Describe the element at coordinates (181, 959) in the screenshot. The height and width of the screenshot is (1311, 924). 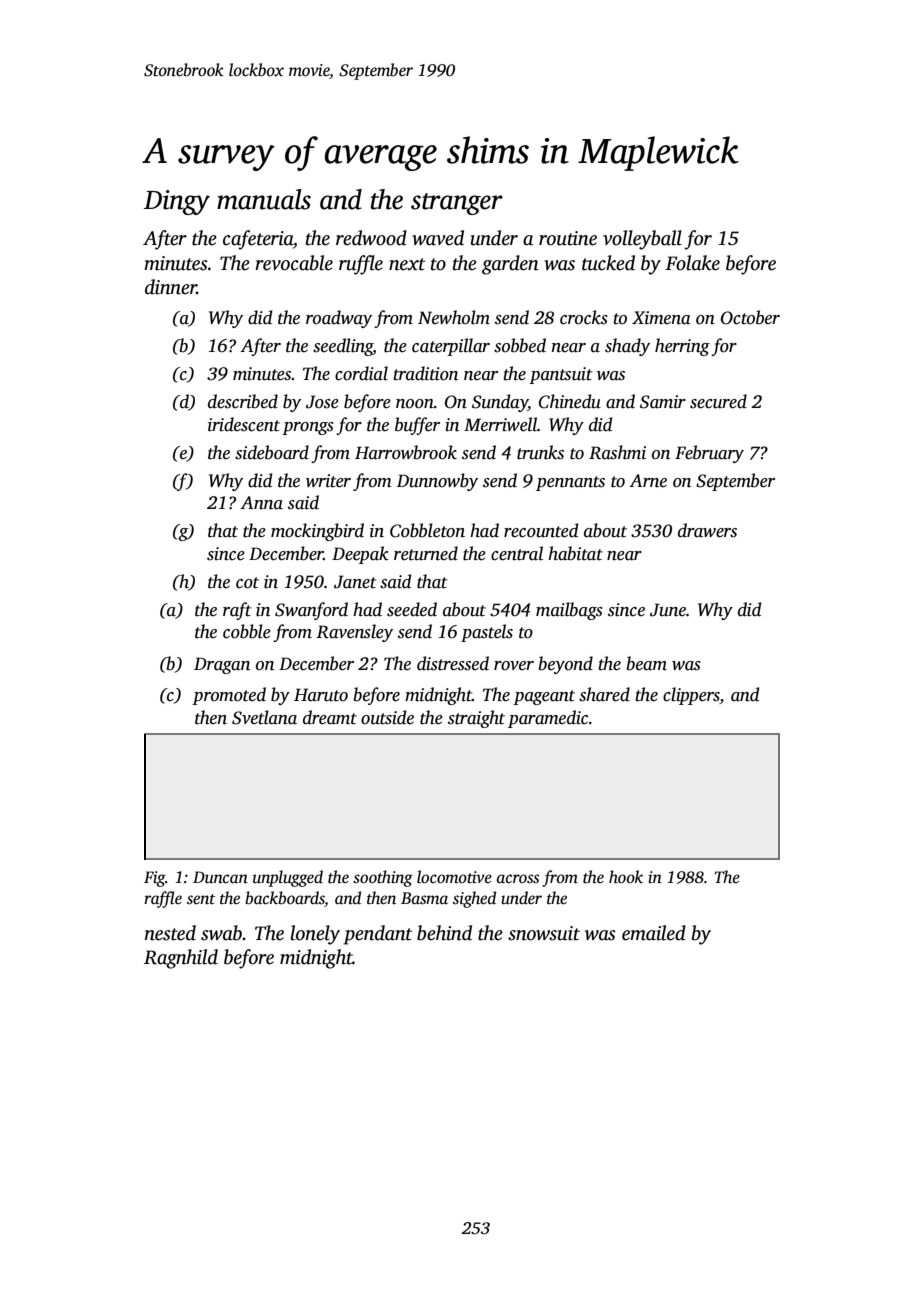
I see `Ragnhild` at that location.
